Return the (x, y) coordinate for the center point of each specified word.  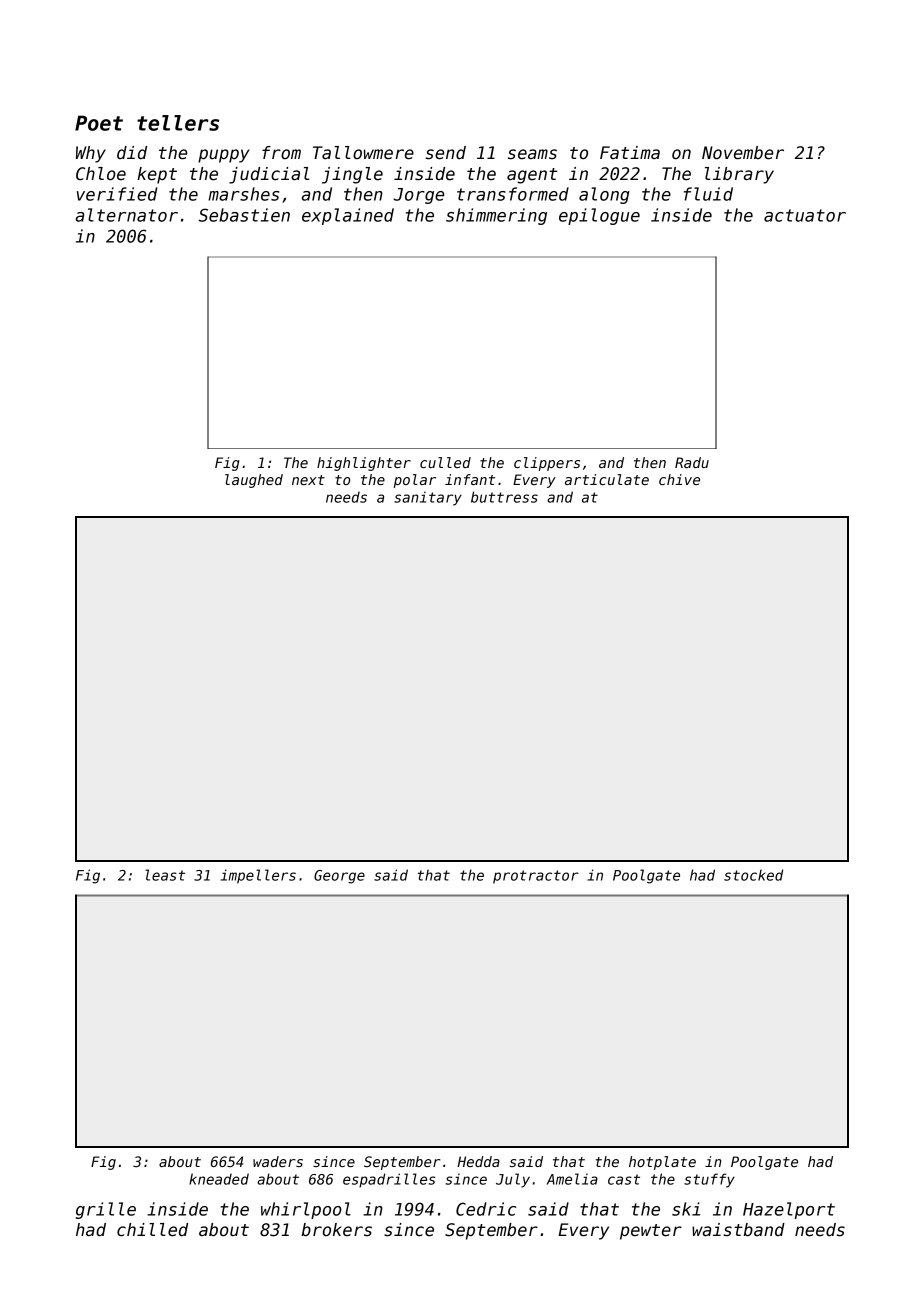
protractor (536, 877)
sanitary (428, 499)
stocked (753, 875)
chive (679, 479)
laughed (254, 481)
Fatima (630, 152)
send (445, 153)
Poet (99, 123)
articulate (607, 479)
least (165, 875)
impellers (258, 876)
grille (106, 1210)
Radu (692, 462)
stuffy (709, 1180)
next (308, 480)
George (339, 877)
